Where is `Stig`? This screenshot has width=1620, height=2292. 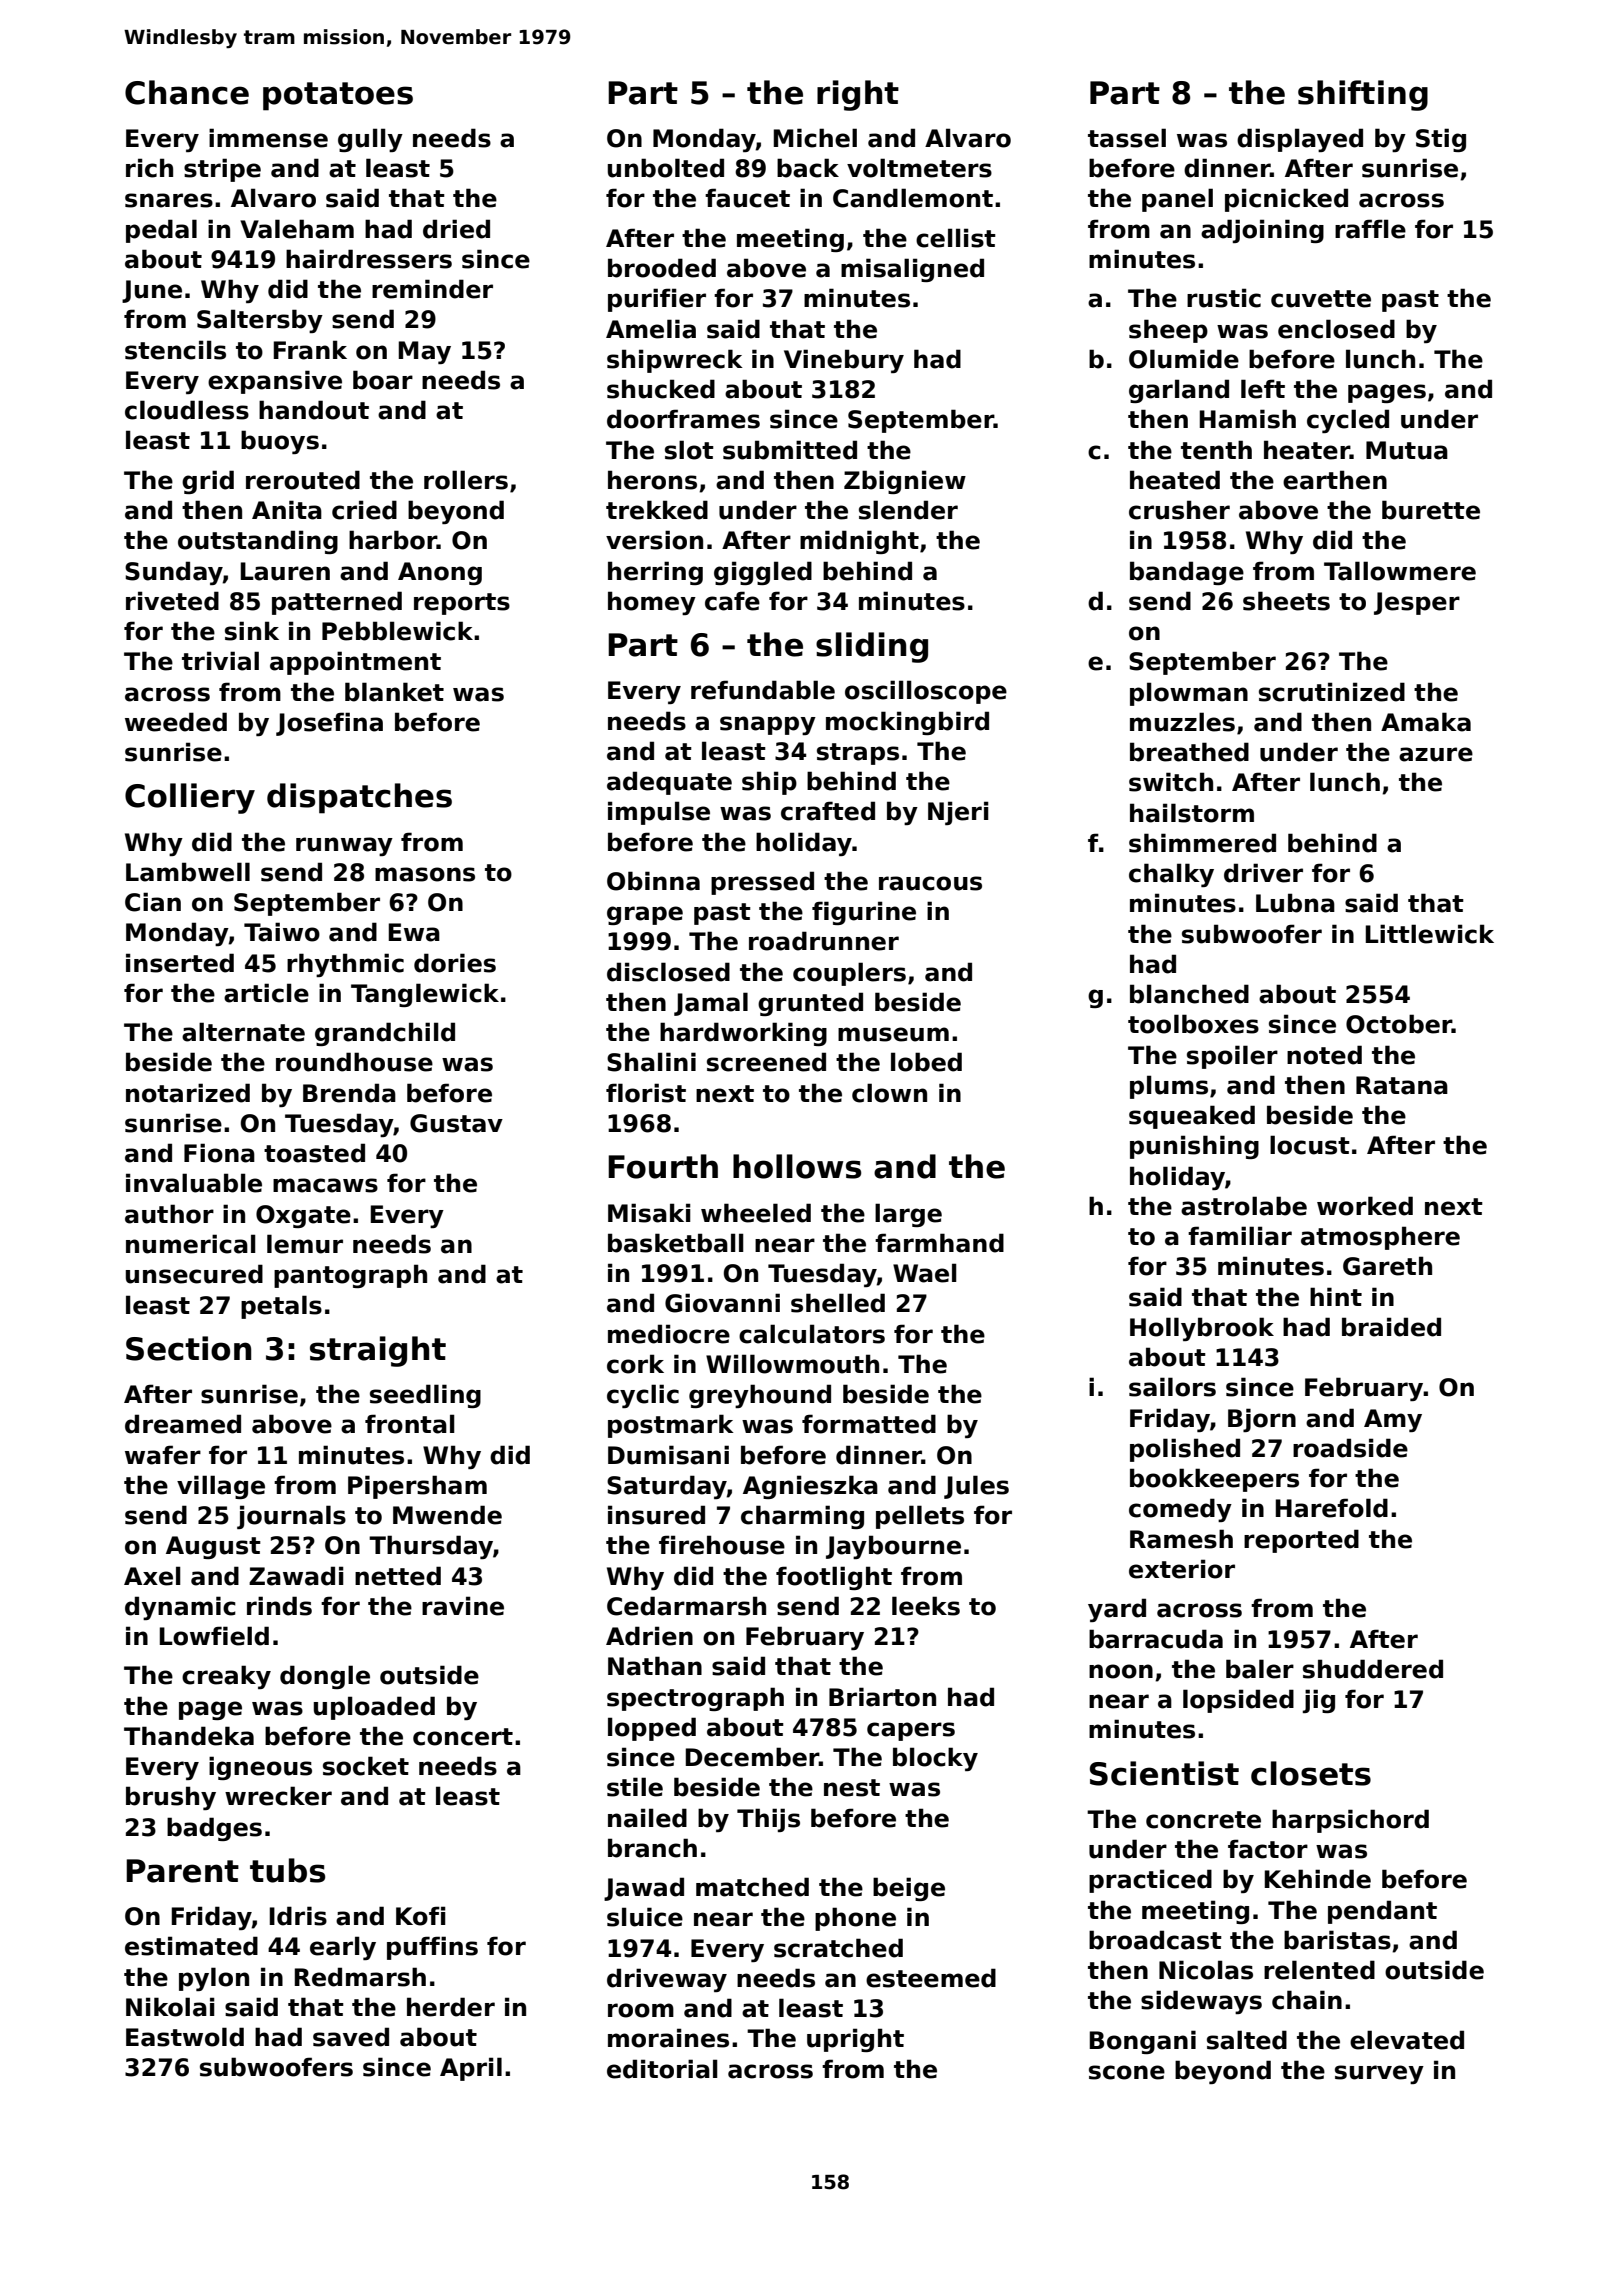 Stig is located at coordinates (1441, 140).
